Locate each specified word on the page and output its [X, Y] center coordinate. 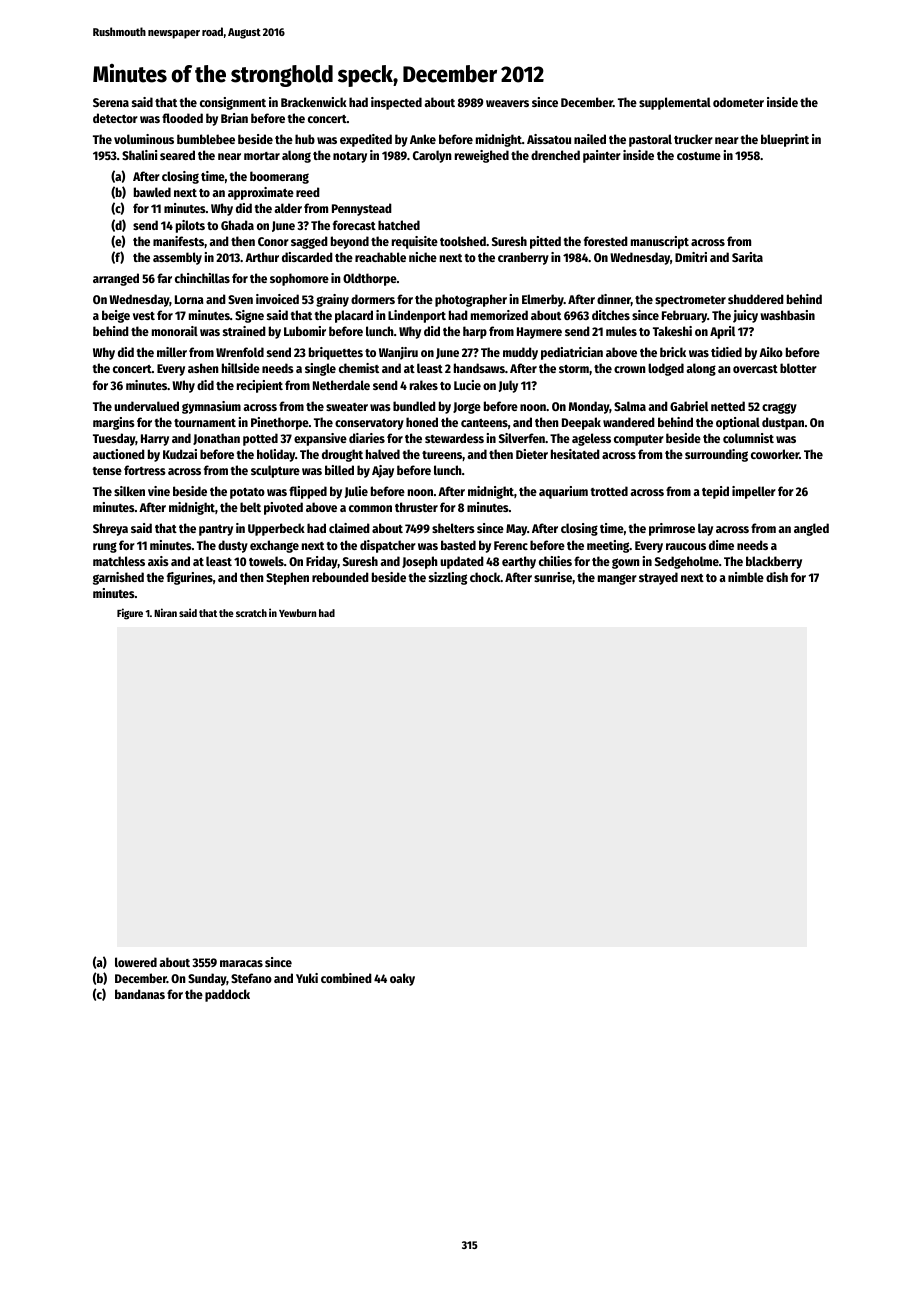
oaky [402, 979]
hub [305, 139]
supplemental [675, 103]
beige [116, 316]
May [516, 530]
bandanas [140, 994]
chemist [359, 368]
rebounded [340, 577]
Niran [165, 612]
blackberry [774, 562]
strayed [658, 578]
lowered [136, 962]
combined [346, 978]
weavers [507, 103]
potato [247, 493]
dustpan [783, 423]
